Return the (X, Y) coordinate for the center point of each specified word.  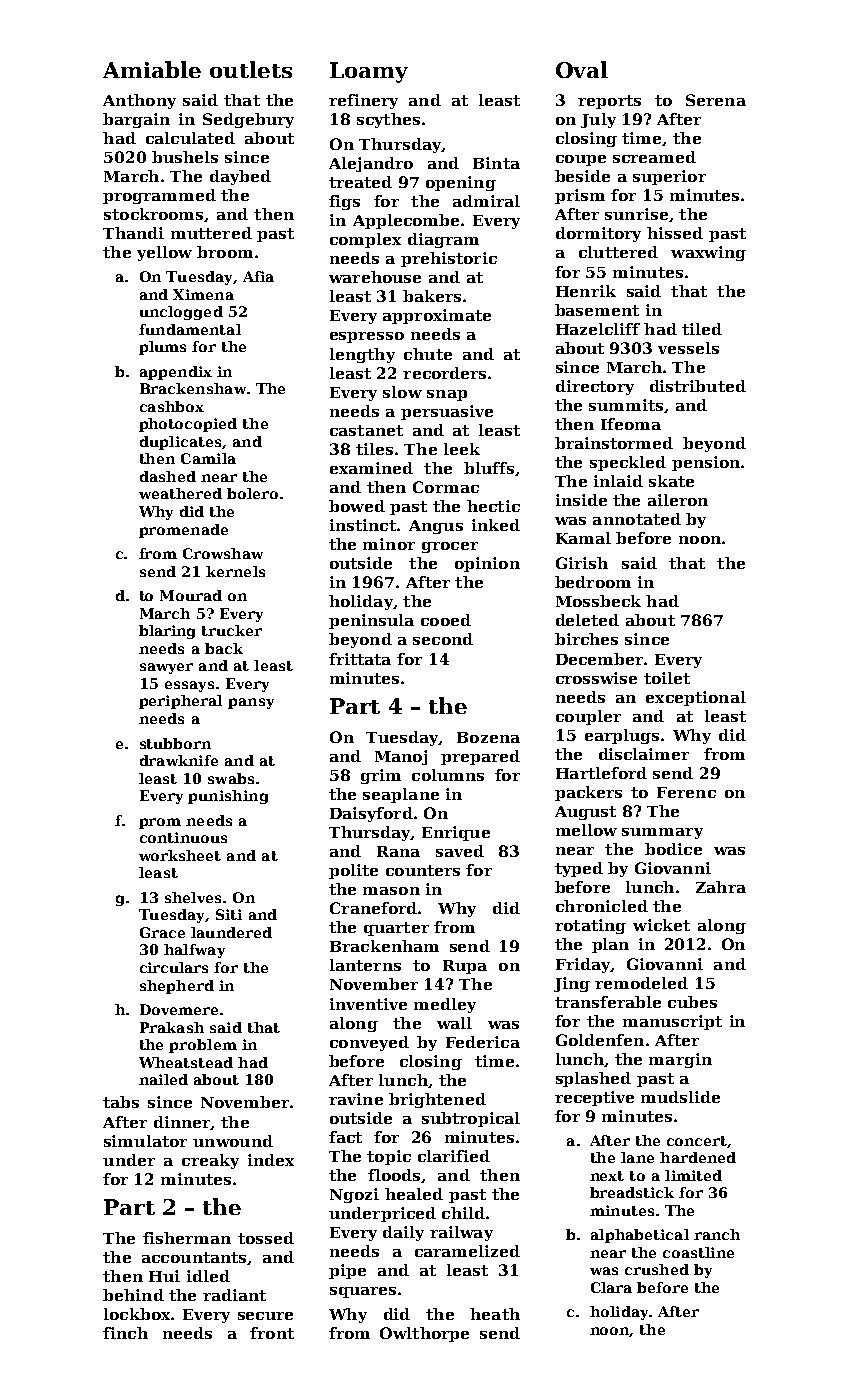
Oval (582, 69)
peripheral (180, 702)
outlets (251, 69)
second (443, 639)
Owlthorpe (424, 1334)
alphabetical (640, 1236)
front (272, 1333)
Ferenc (686, 792)
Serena (716, 100)
